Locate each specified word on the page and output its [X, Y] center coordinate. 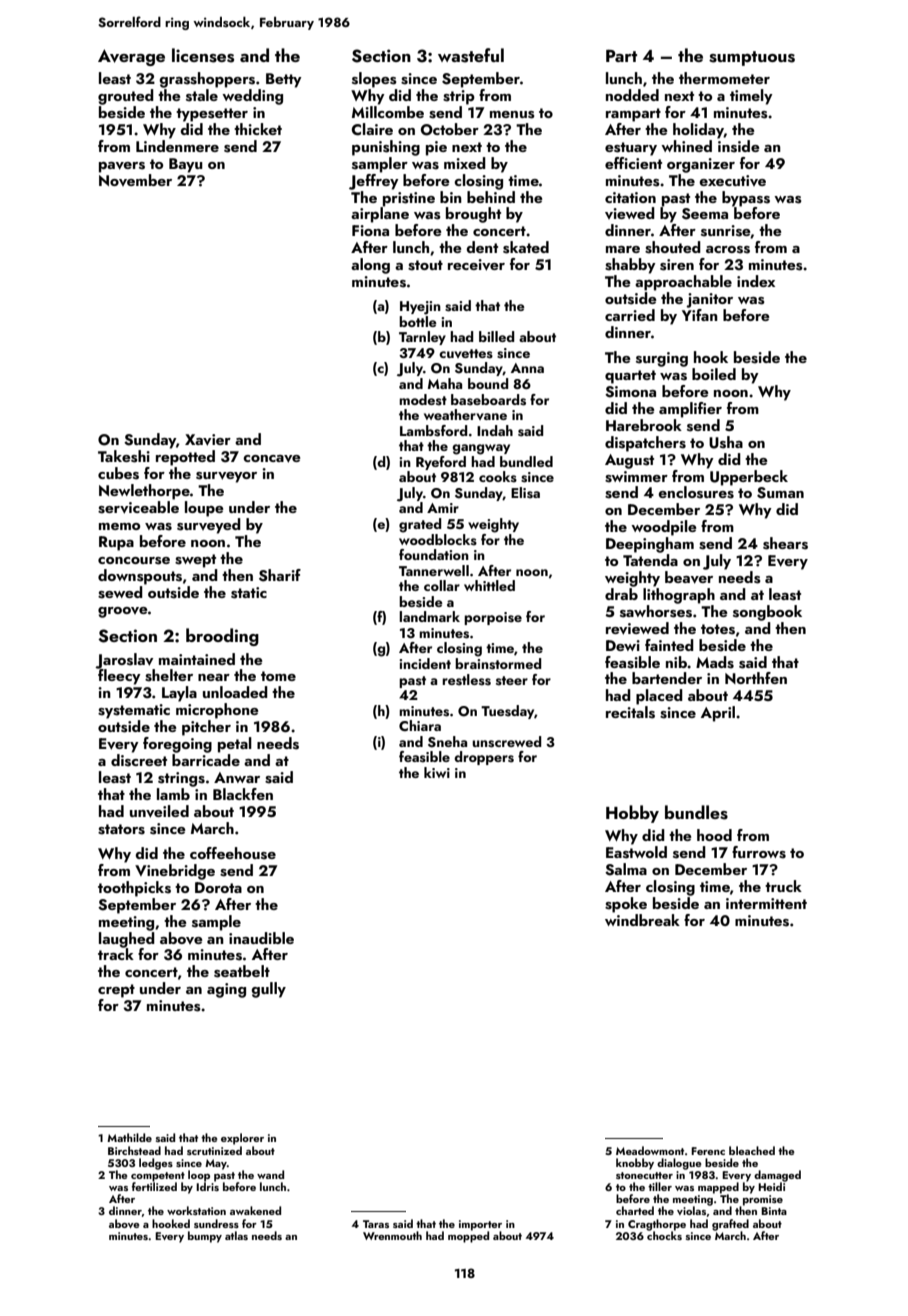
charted [635, 1210]
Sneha [447, 742]
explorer [242, 1139]
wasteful [471, 55]
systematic [134, 711]
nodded [632, 95]
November [135, 180]
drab [621, 594]
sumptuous [752, 58]
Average [131, 57]
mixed [465, 163]
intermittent [766, 903]
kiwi [437, 772]
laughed [127, 940]
